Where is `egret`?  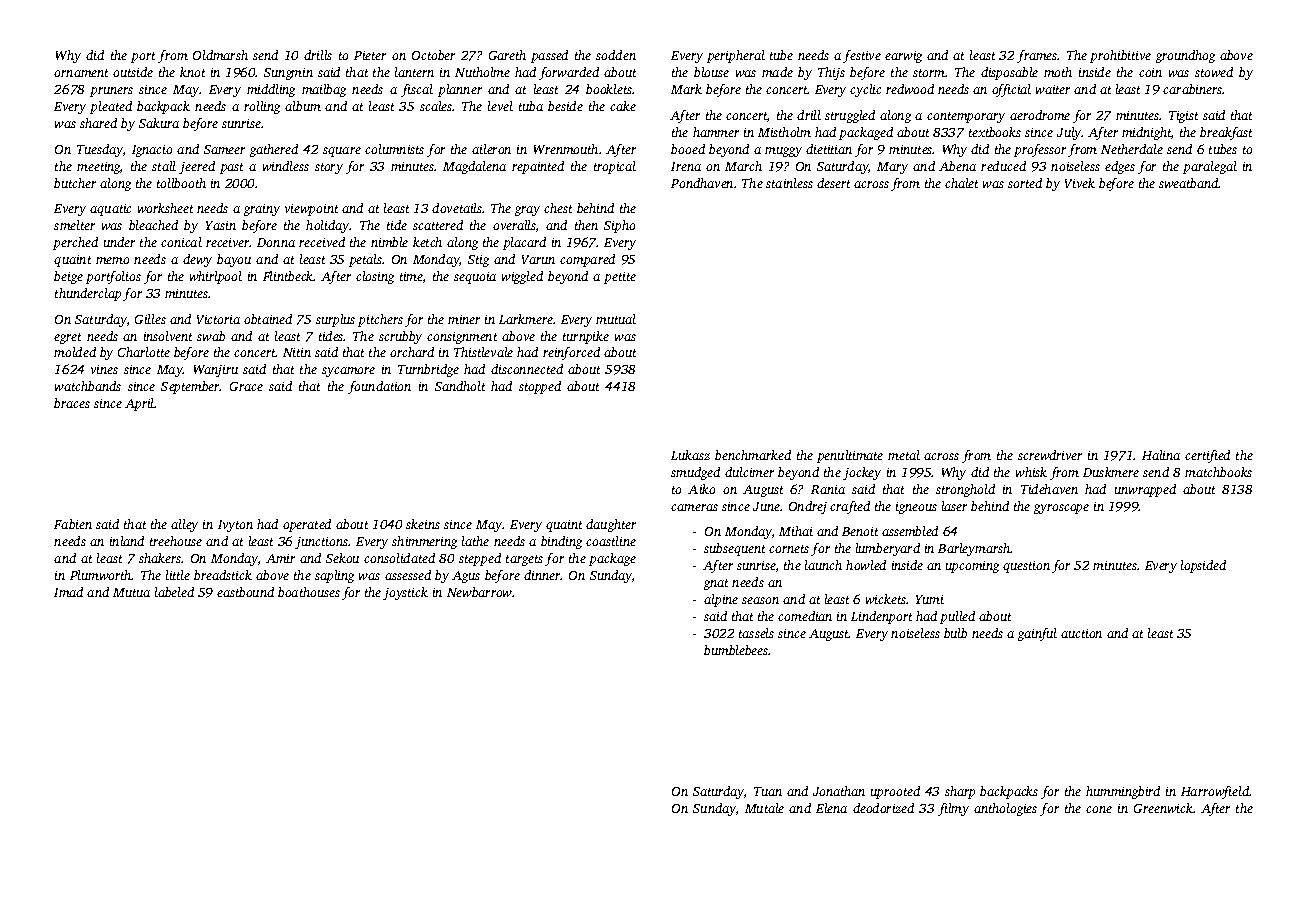
egret is located at coordinates (67, 338).
